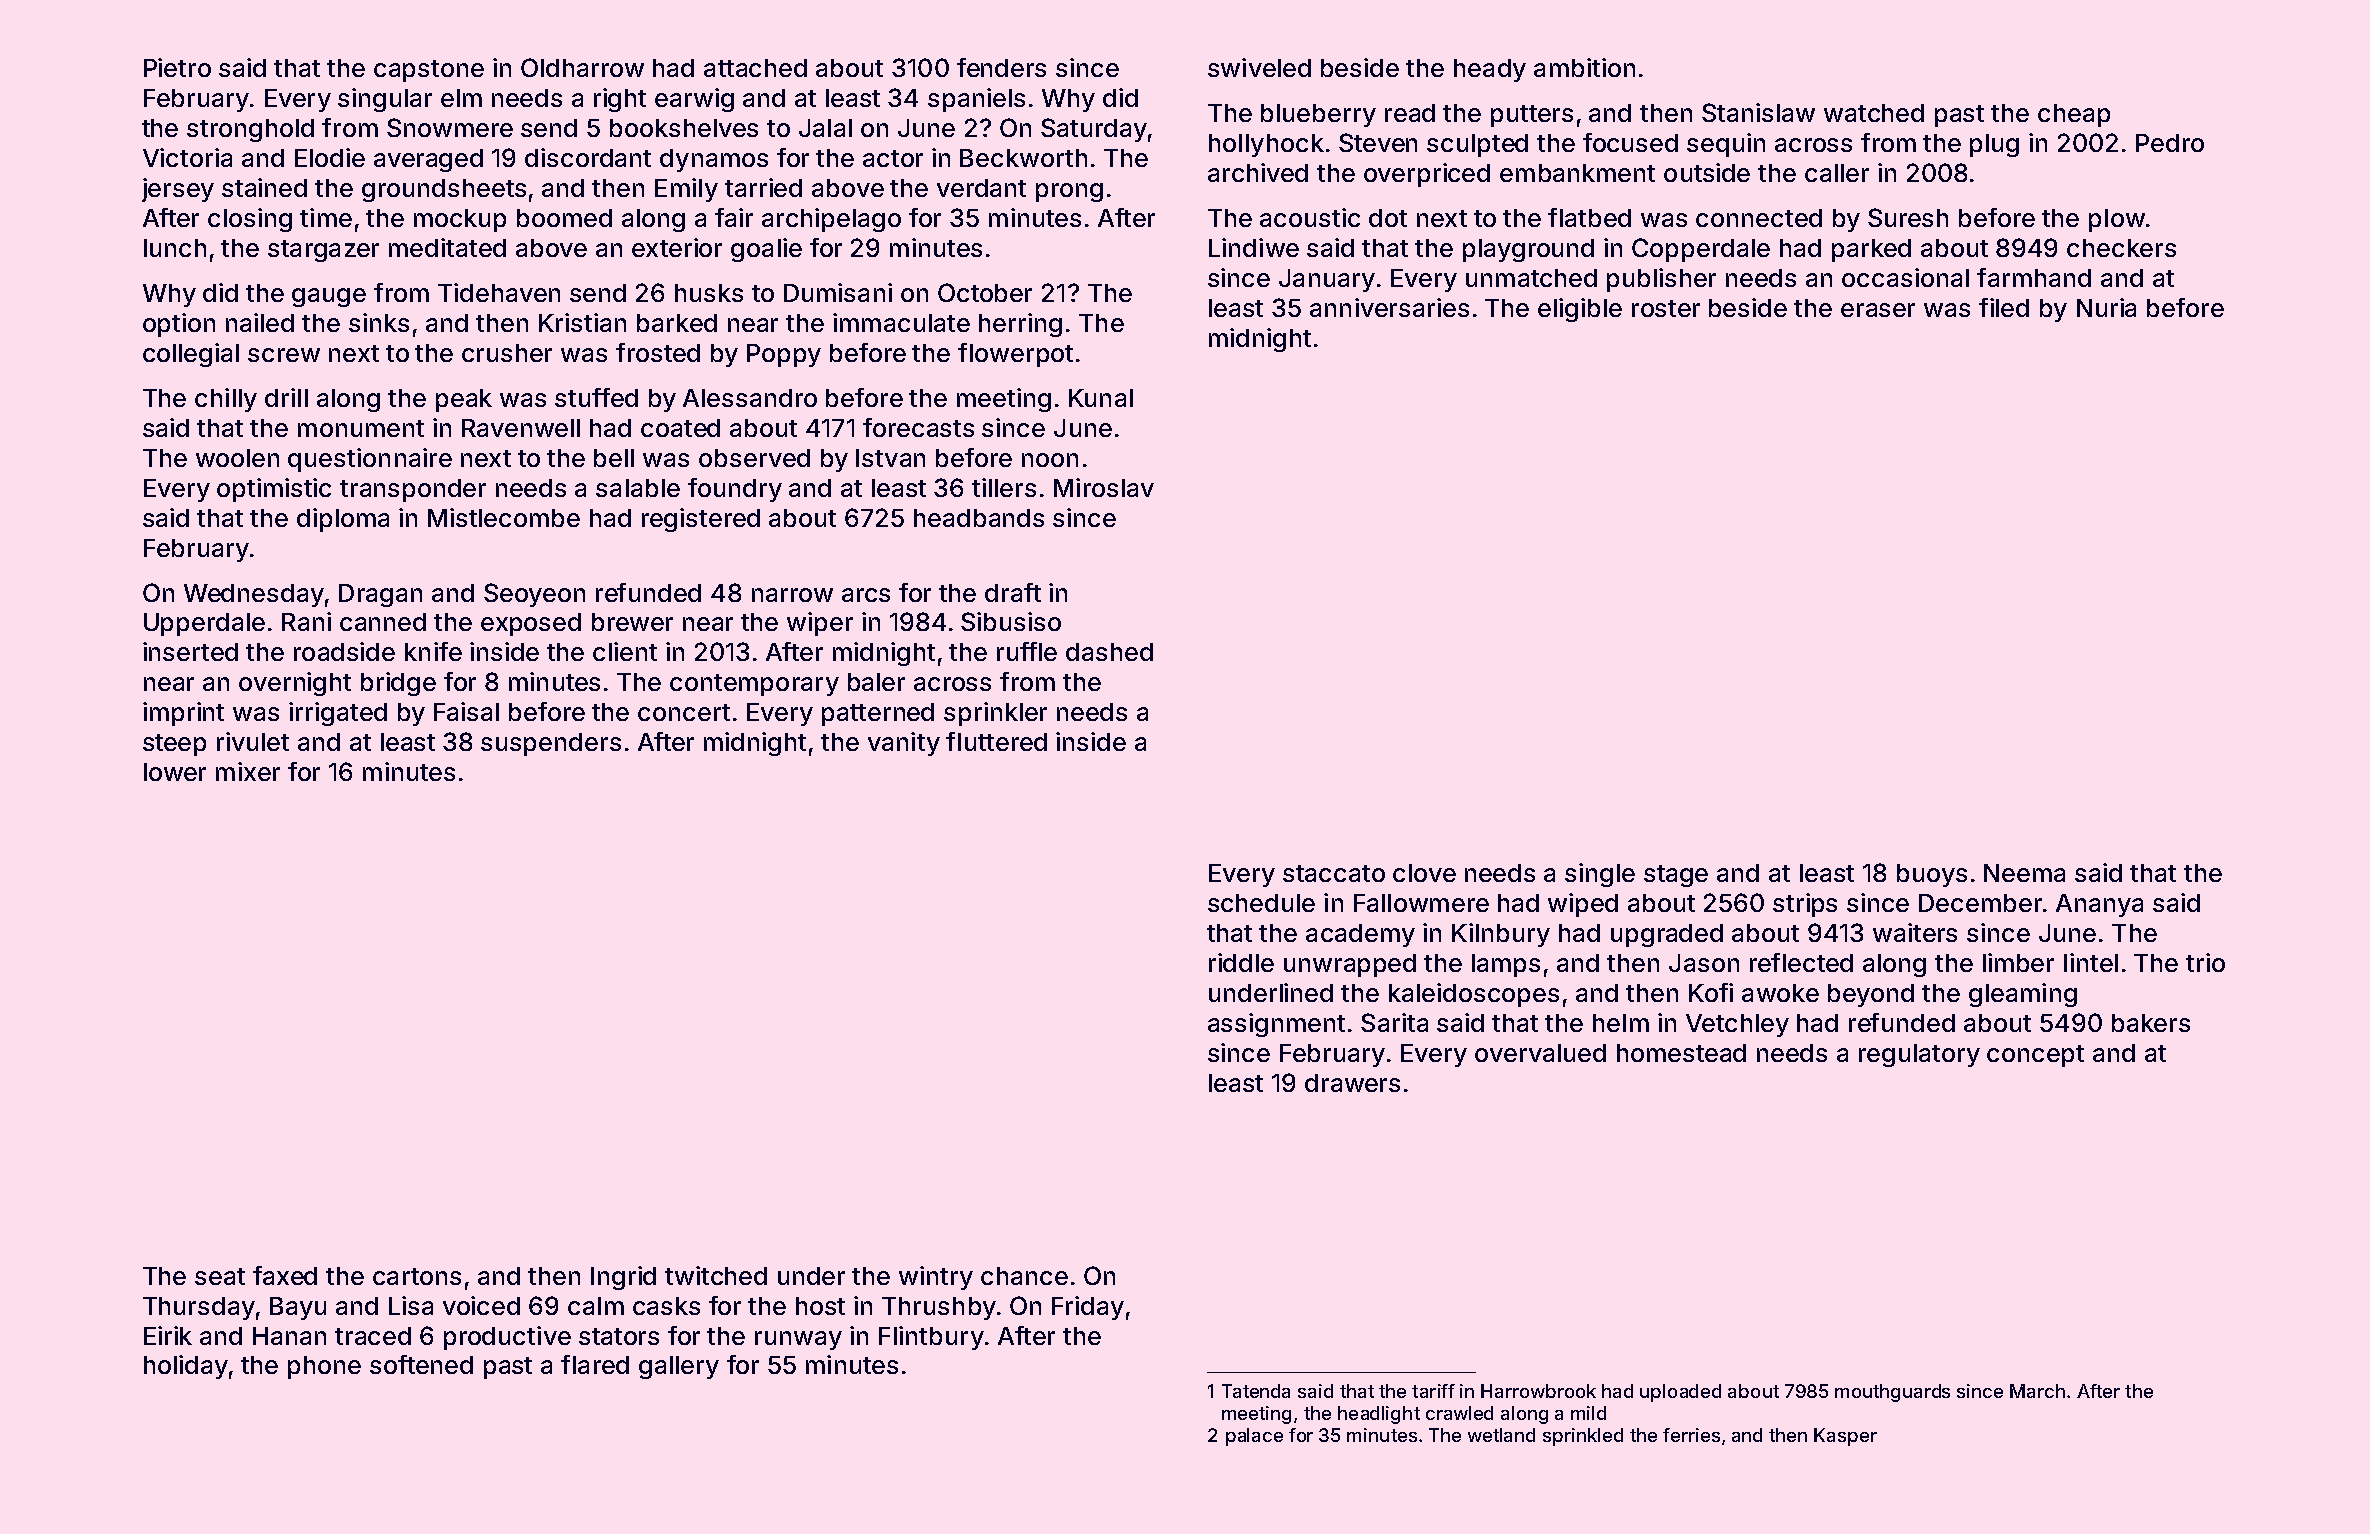  What do you see at coordinates (1276, 1025) in the screenshot?
I see `assignment` at bounding box center [1276, 1025].
